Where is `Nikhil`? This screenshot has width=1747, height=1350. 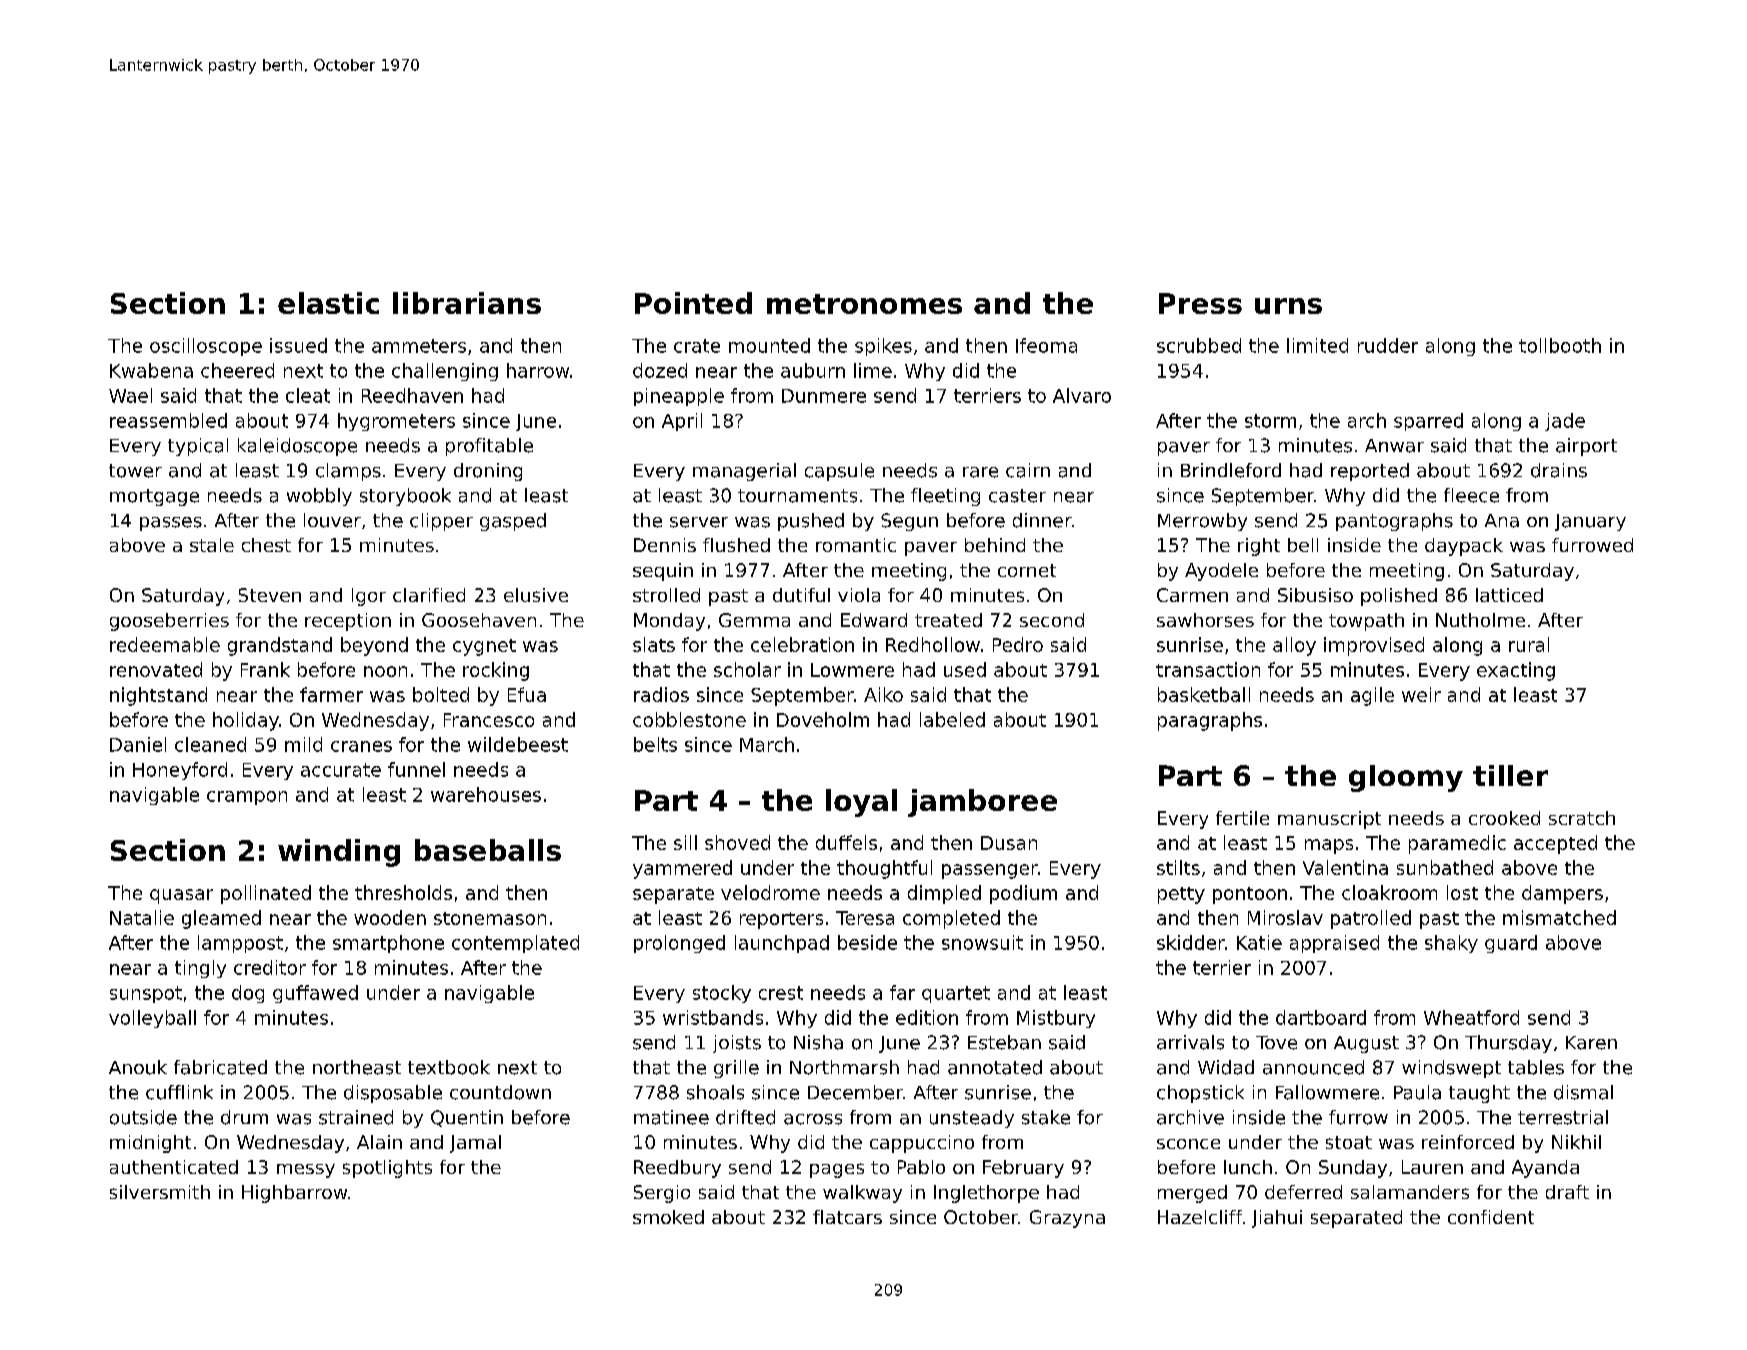
Nikhil is located at coordinates (1576, 1142).
